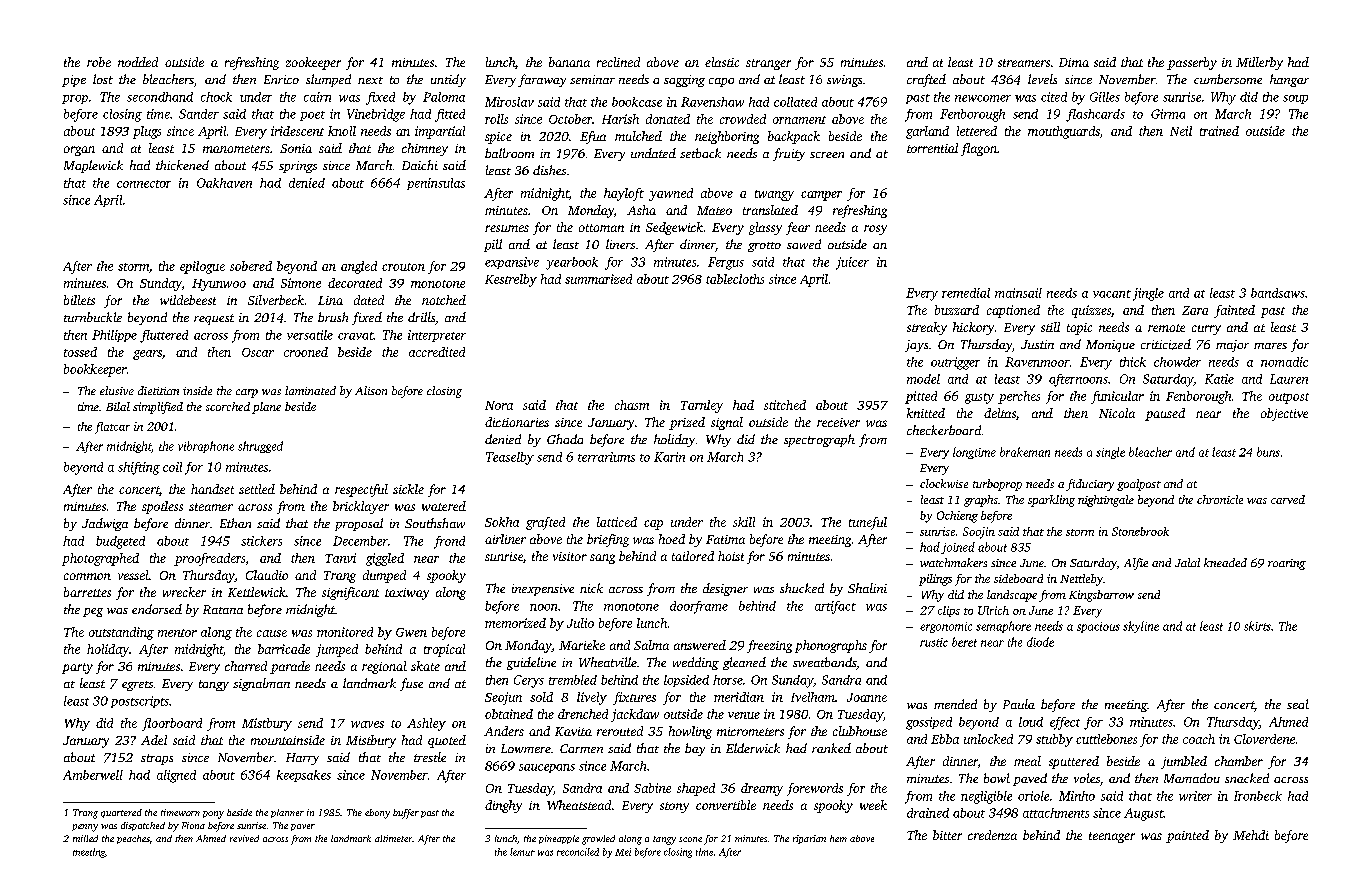 The height and width of the document is (887, 1372). I want to click on quartered, so click(121, 813).
